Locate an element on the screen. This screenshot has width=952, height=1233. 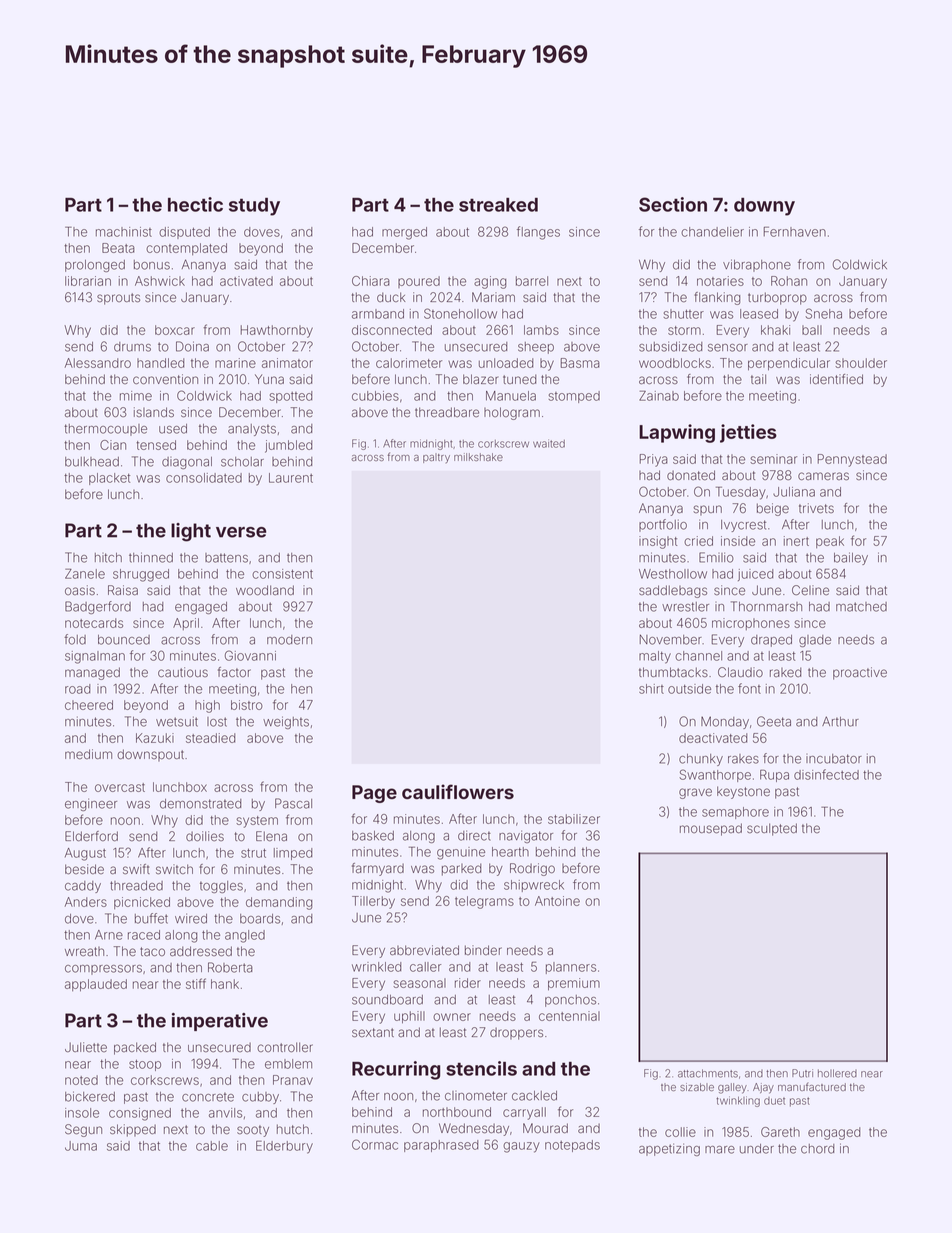
toggles is located at coordinates (221, 887).
